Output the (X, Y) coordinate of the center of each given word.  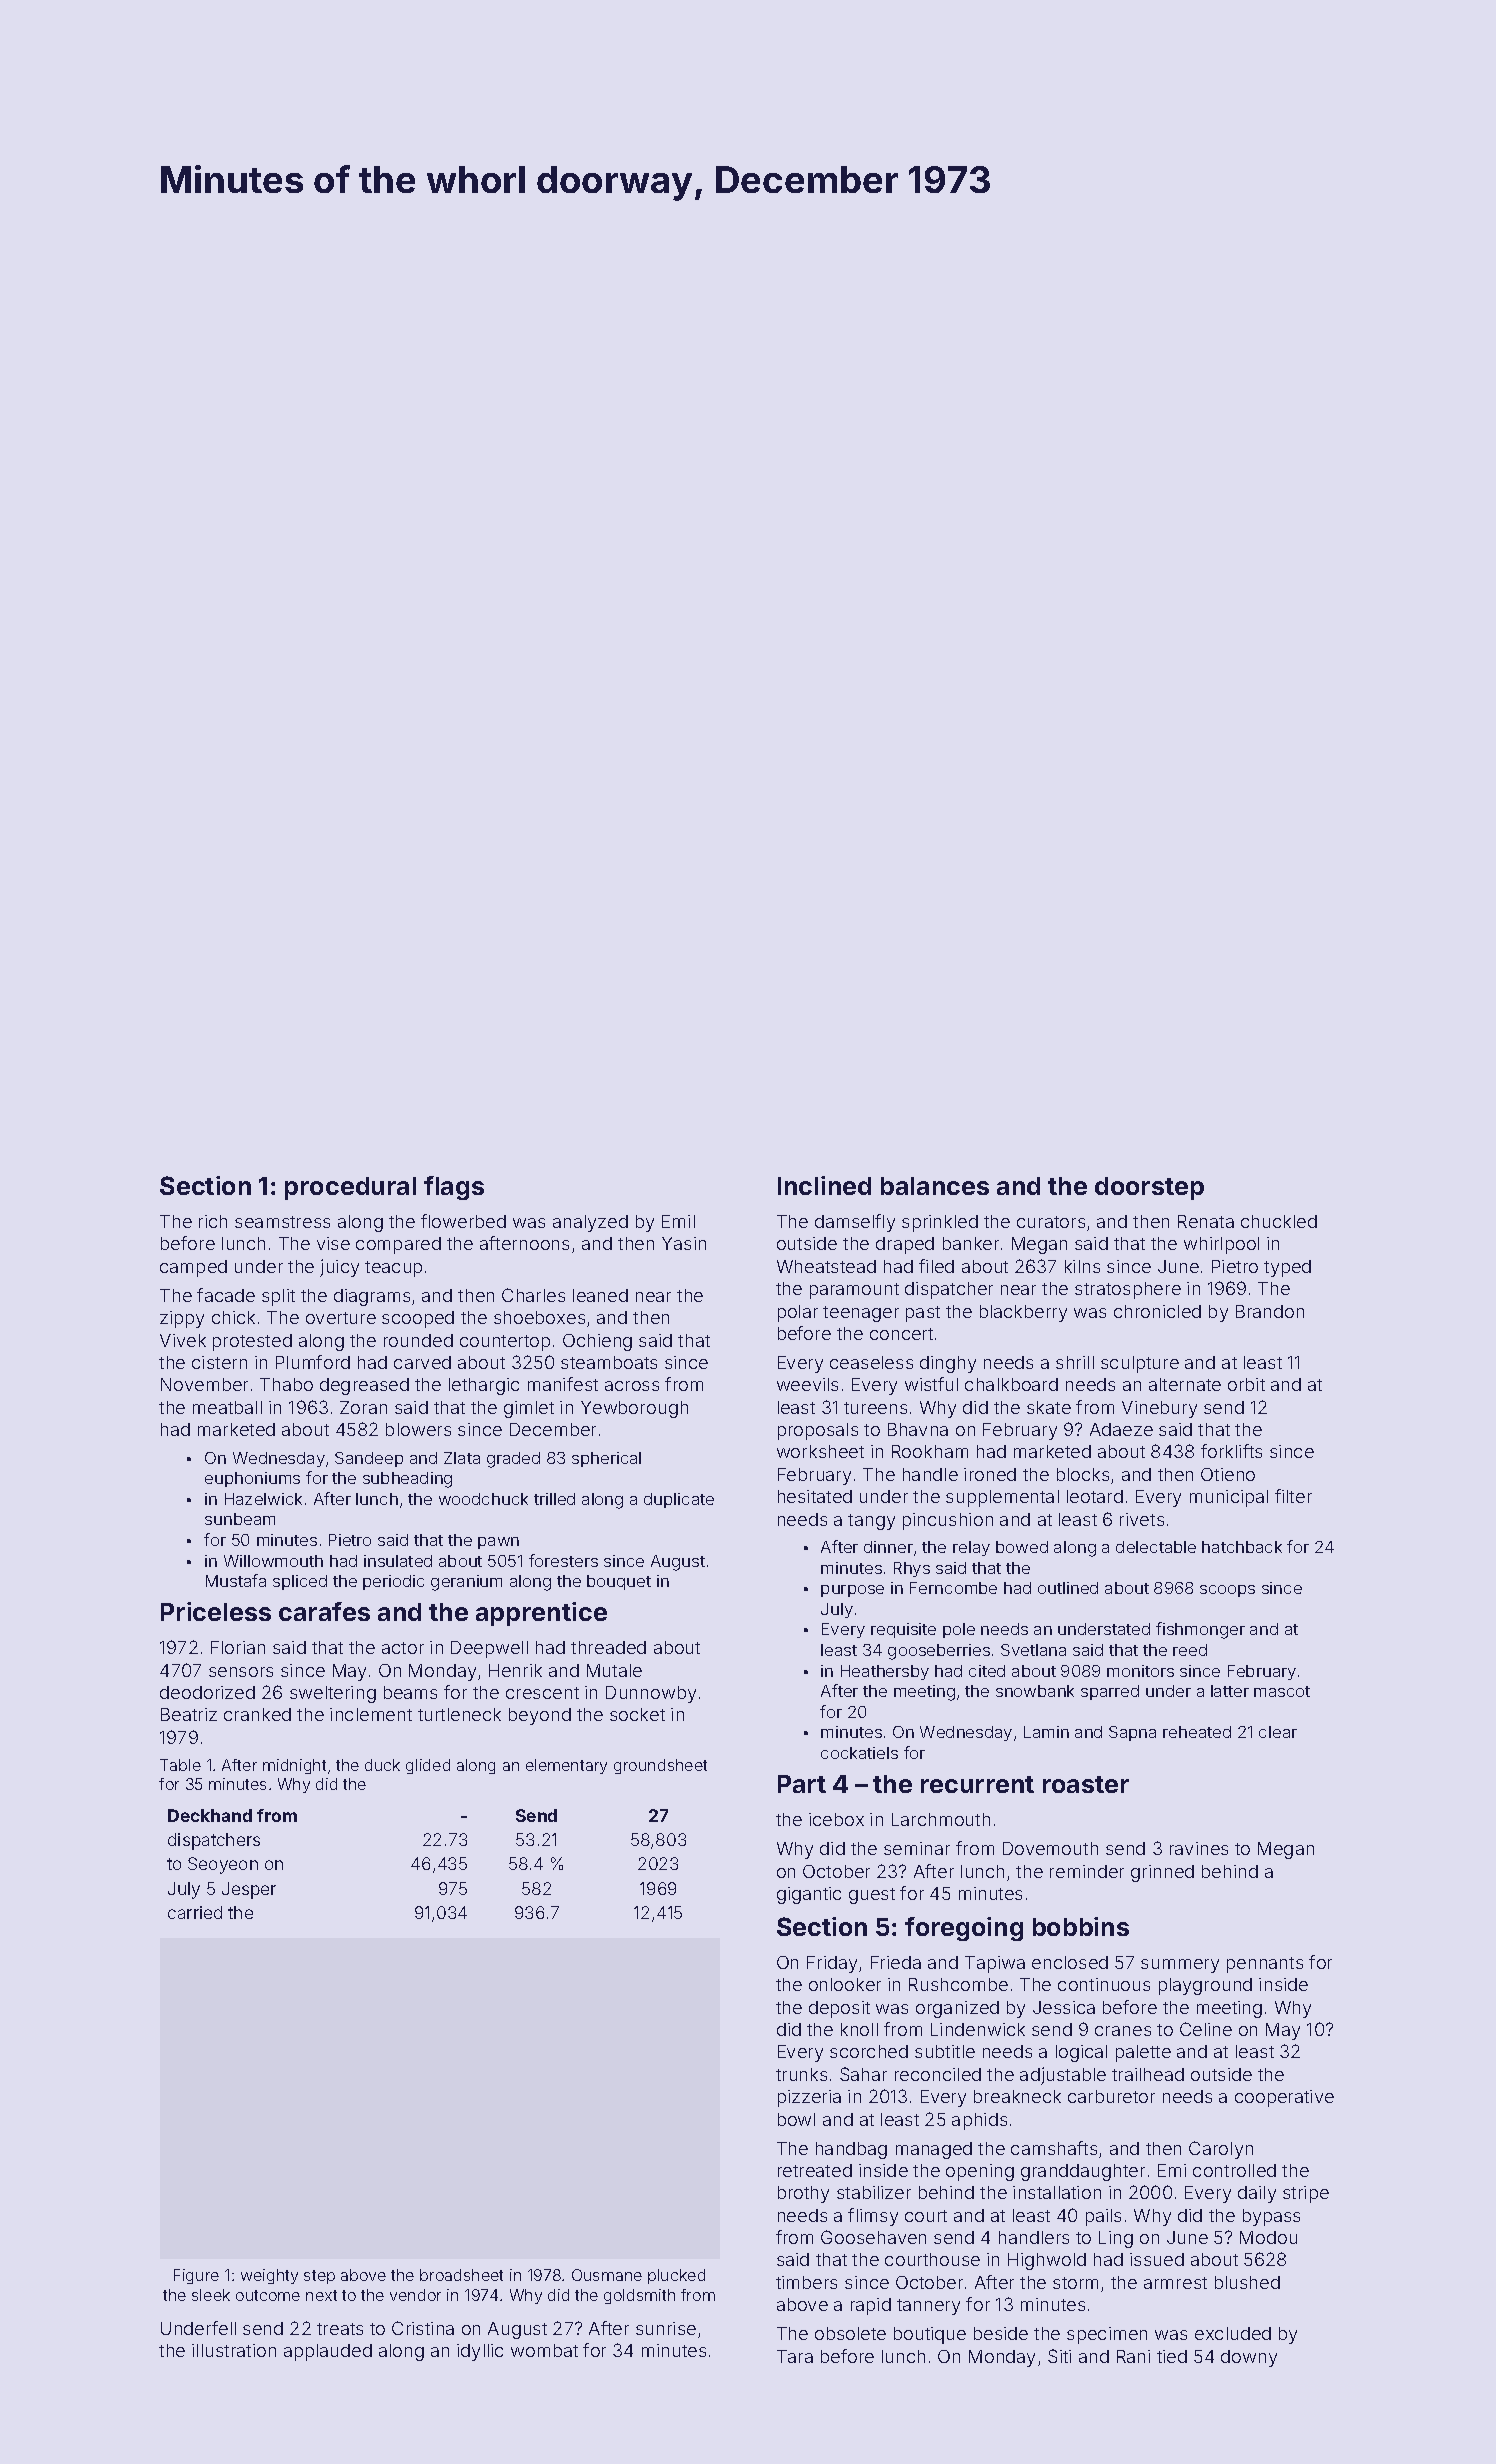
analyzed (590, 1223)
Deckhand (210, 1815)
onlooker (845, 1984)
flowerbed (463, 1221)
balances (935, 1186)
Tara (795, 2356)
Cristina (423, 2328)
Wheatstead (826, 1266)
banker (971, 1243)
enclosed (1070, 1962)
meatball (227, 1407)
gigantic (809, 1895)
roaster (1086, 1784)
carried (195, 1912)
